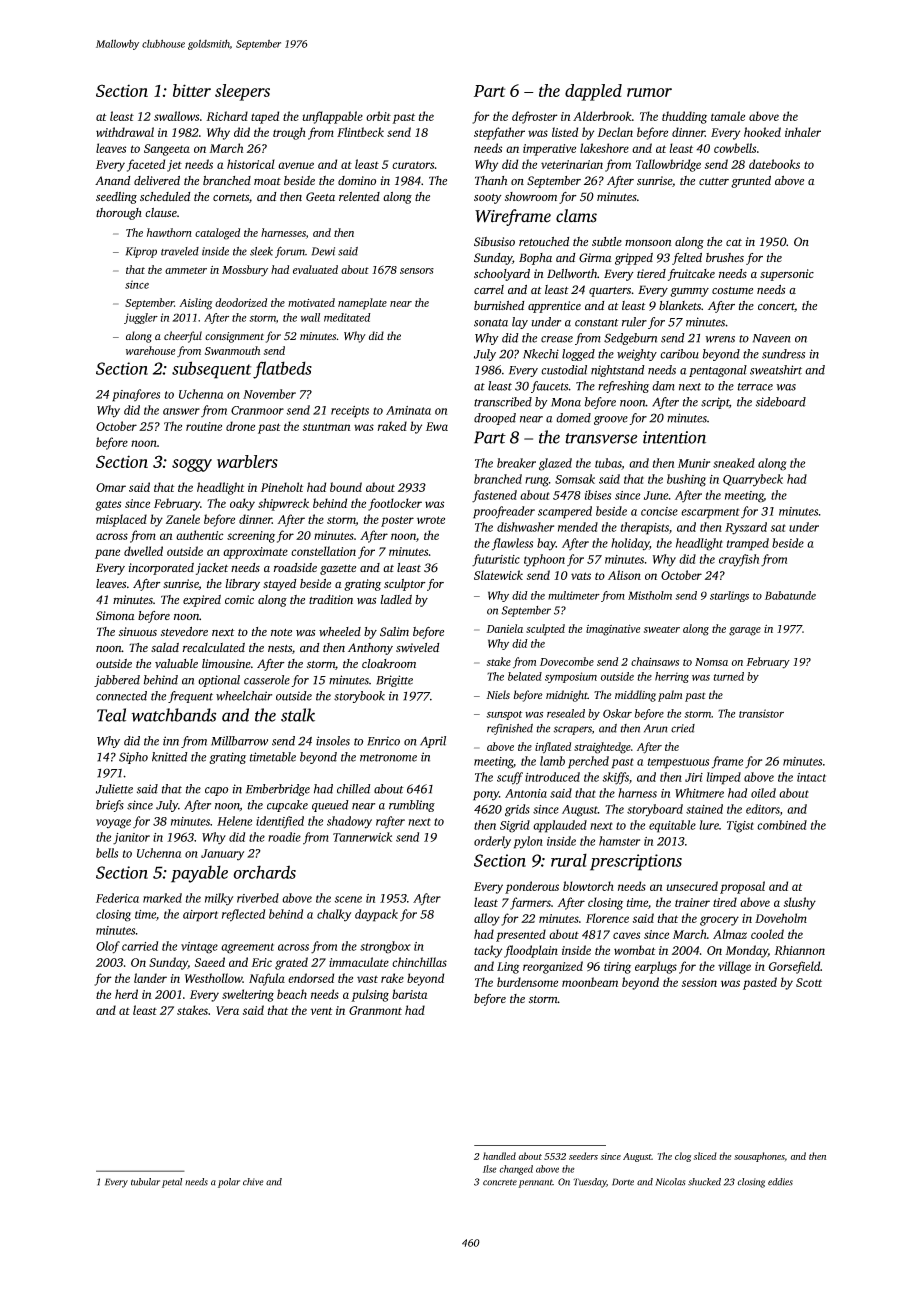  Describe the element at coordinates (678, 763) in the screenshot. I see `tempestuous` at that location.
